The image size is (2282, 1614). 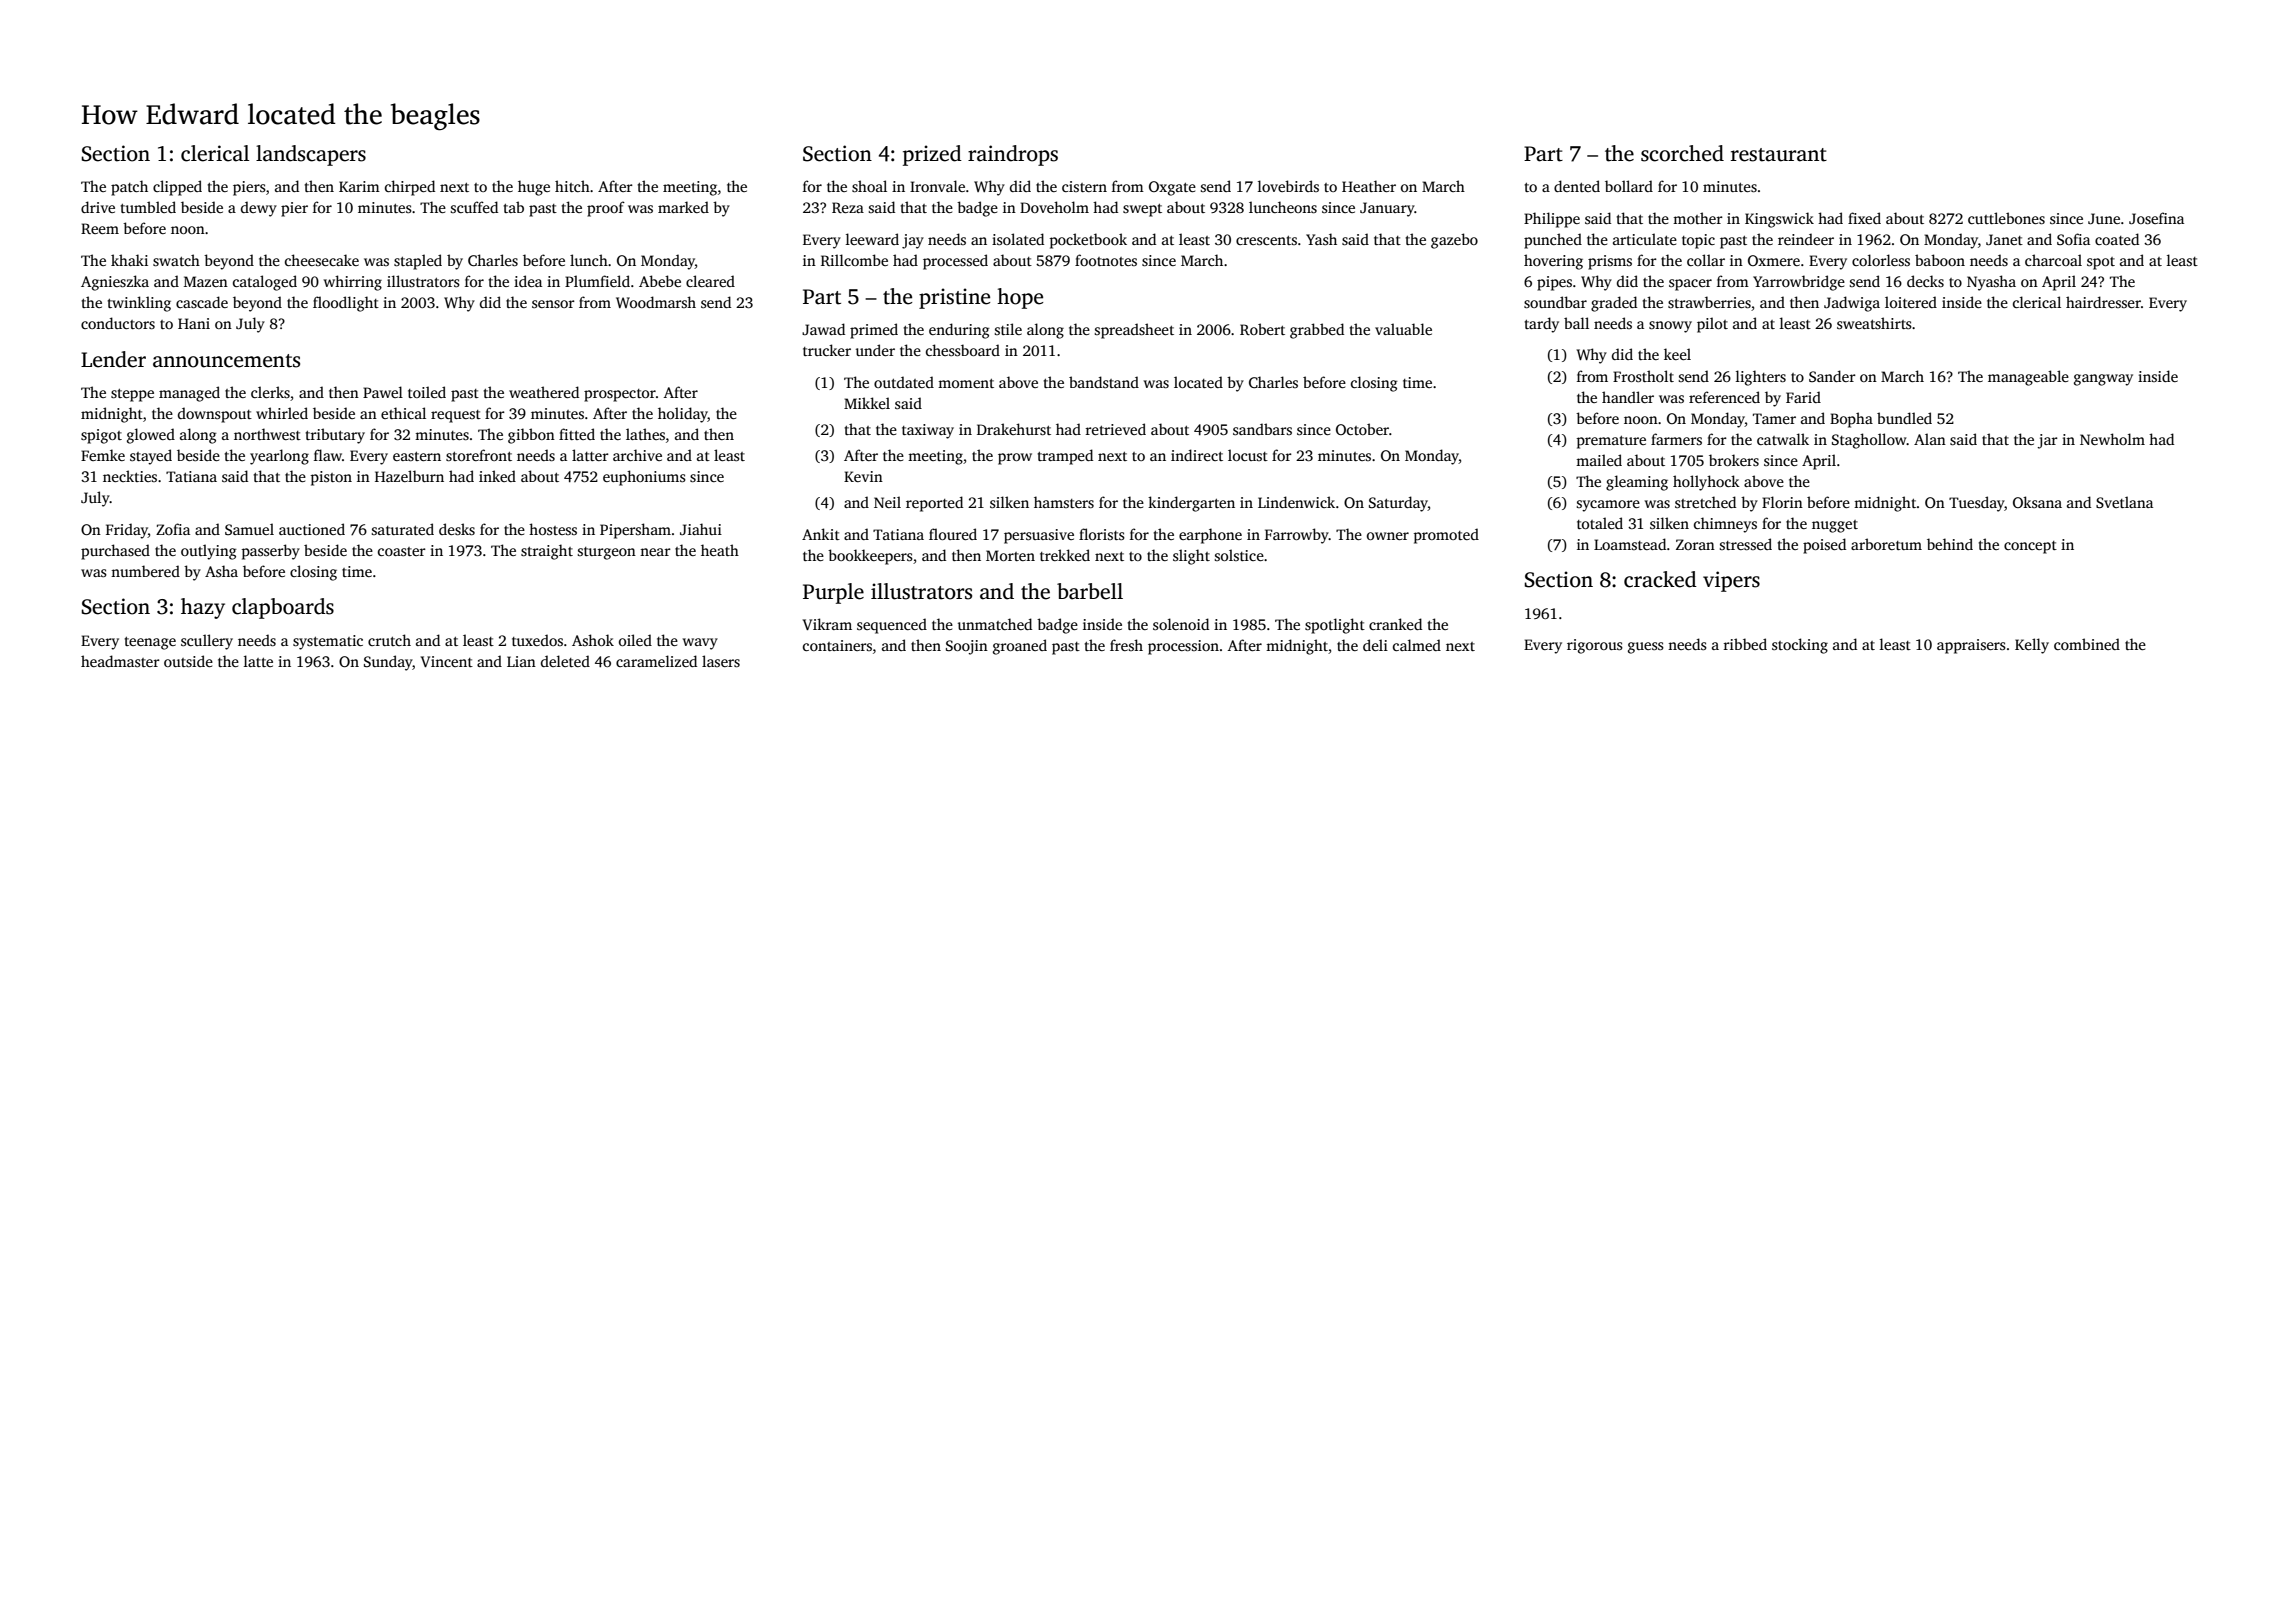 I want to click on retrieved, so click(x=1116, y=429).
